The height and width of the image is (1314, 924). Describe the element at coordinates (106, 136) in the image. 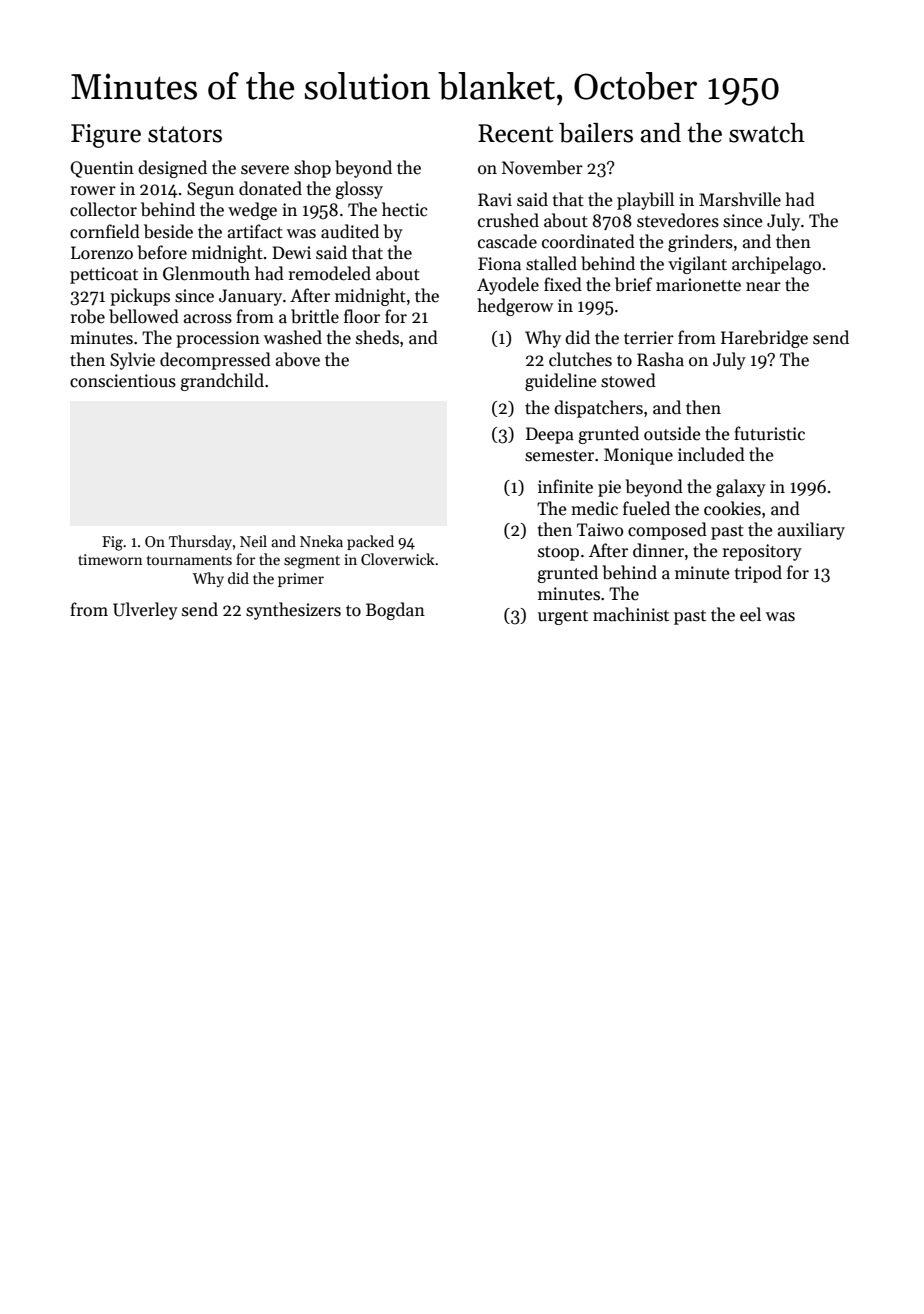

I see `Figure` at that location.
